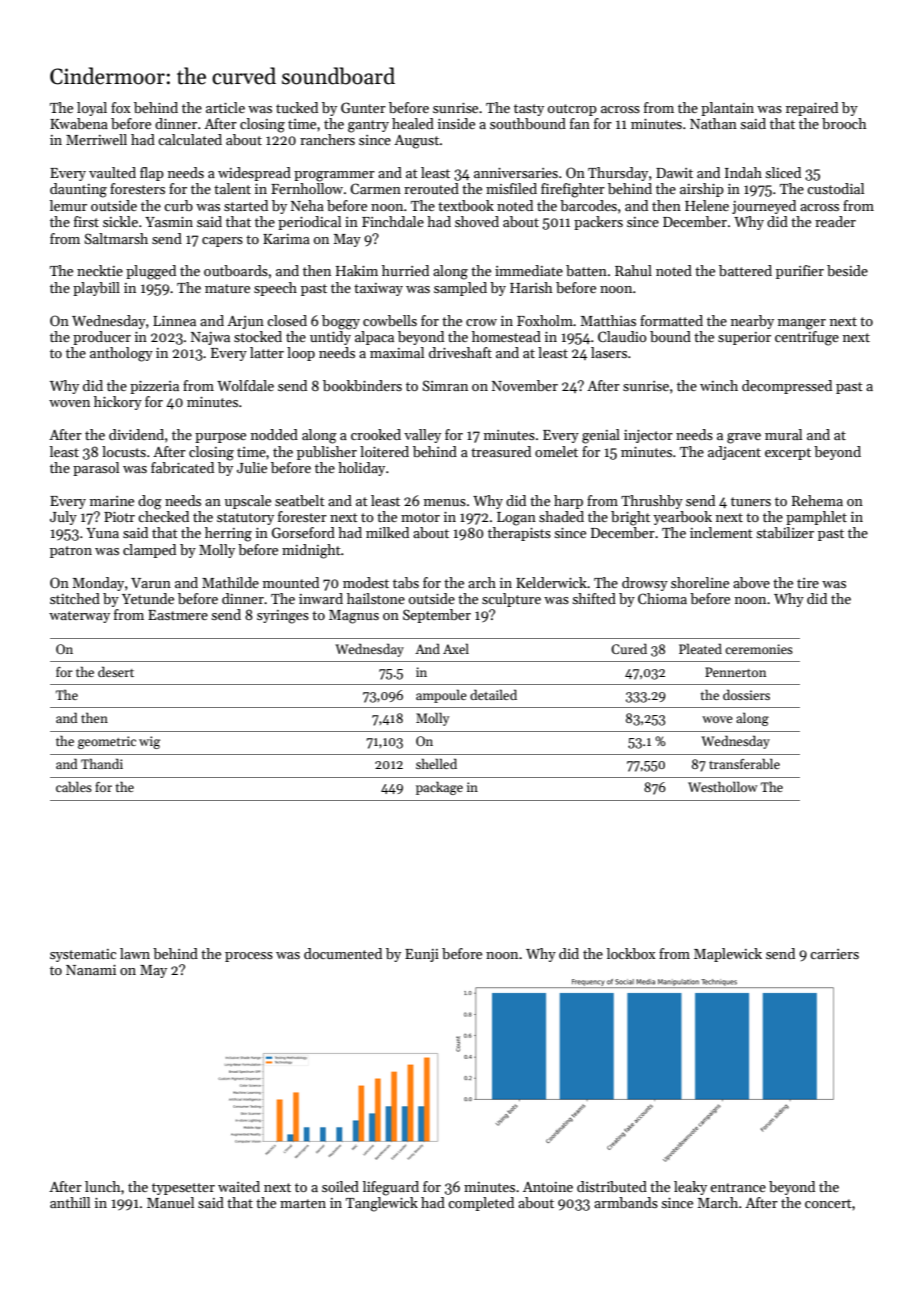 The image size is (924, 1314). What do you see at coordinates (300, 500) in the screenshot?
I see `seatbelt` at bounding box center [300, 500].
